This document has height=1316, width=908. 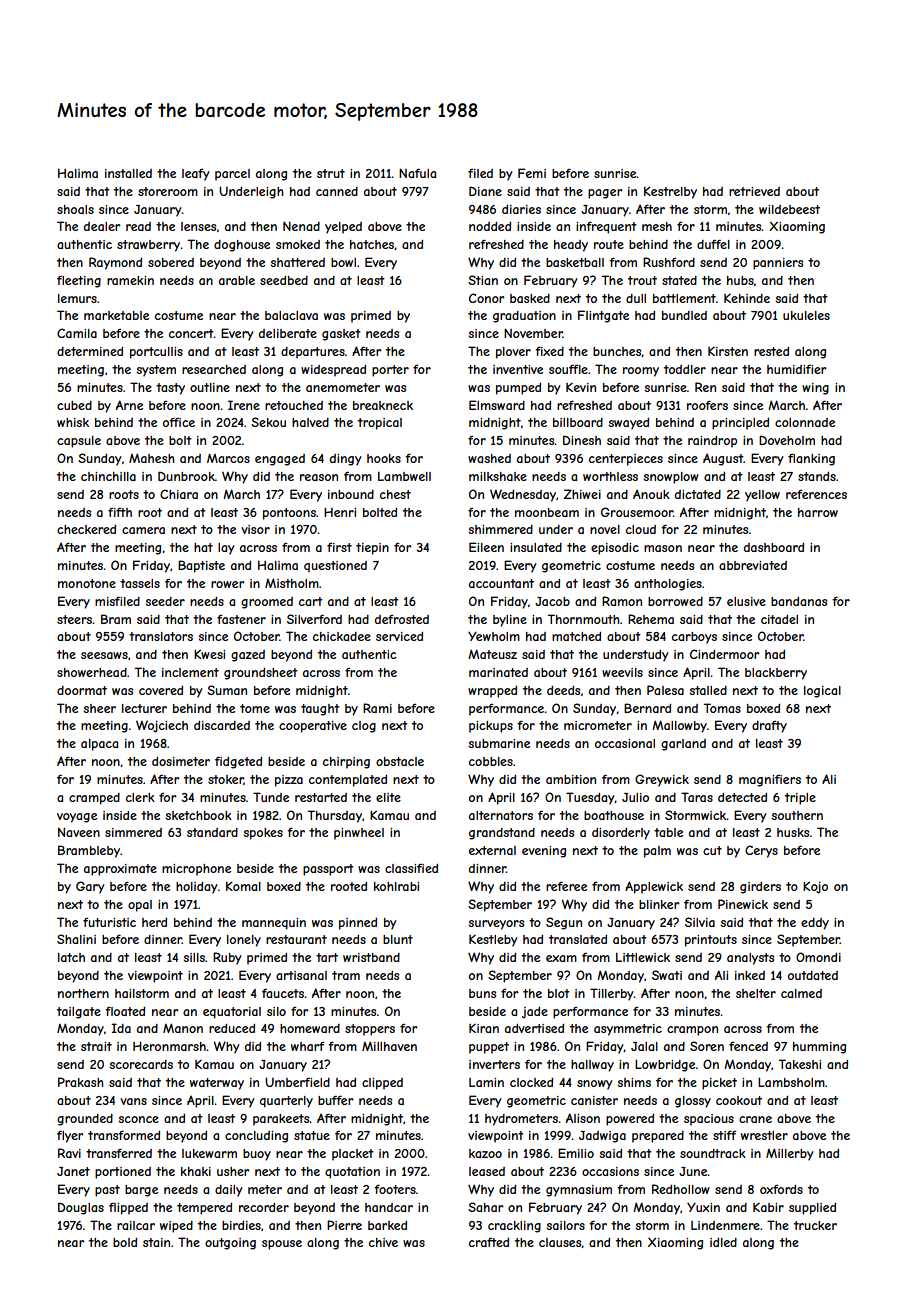 What do you see at coordinates (77, 298) in the document?
I see `lemurs` at bounding box center [77, 298].
